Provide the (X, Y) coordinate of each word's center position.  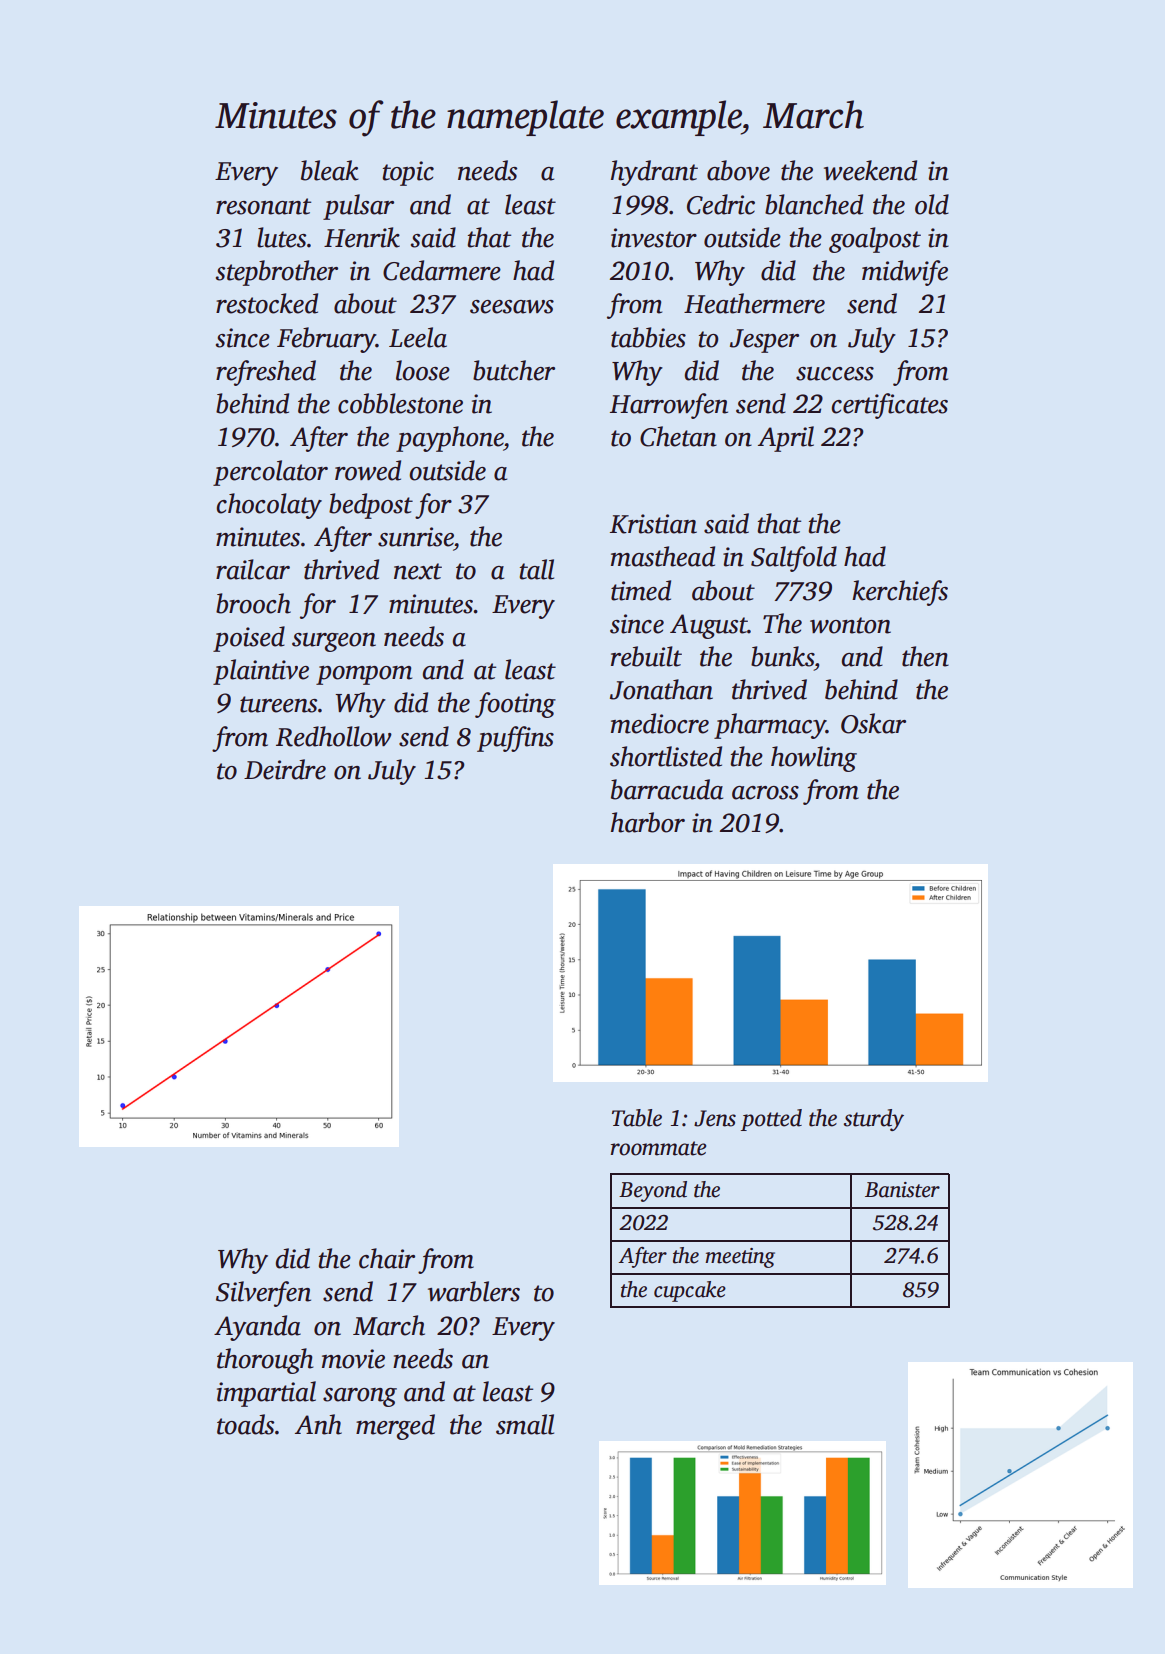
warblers (474, 1291)
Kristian (653, 524)
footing (515, 705)
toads (245, 1424)
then (925, 656)
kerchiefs (900, 593)
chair (387, 1258)
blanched (814, 204)
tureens (278, 704)
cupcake (690, 1291)
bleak (330, 170)
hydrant (654, 173)
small (525, 1424)
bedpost (371, 506)
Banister (902, 1190)
